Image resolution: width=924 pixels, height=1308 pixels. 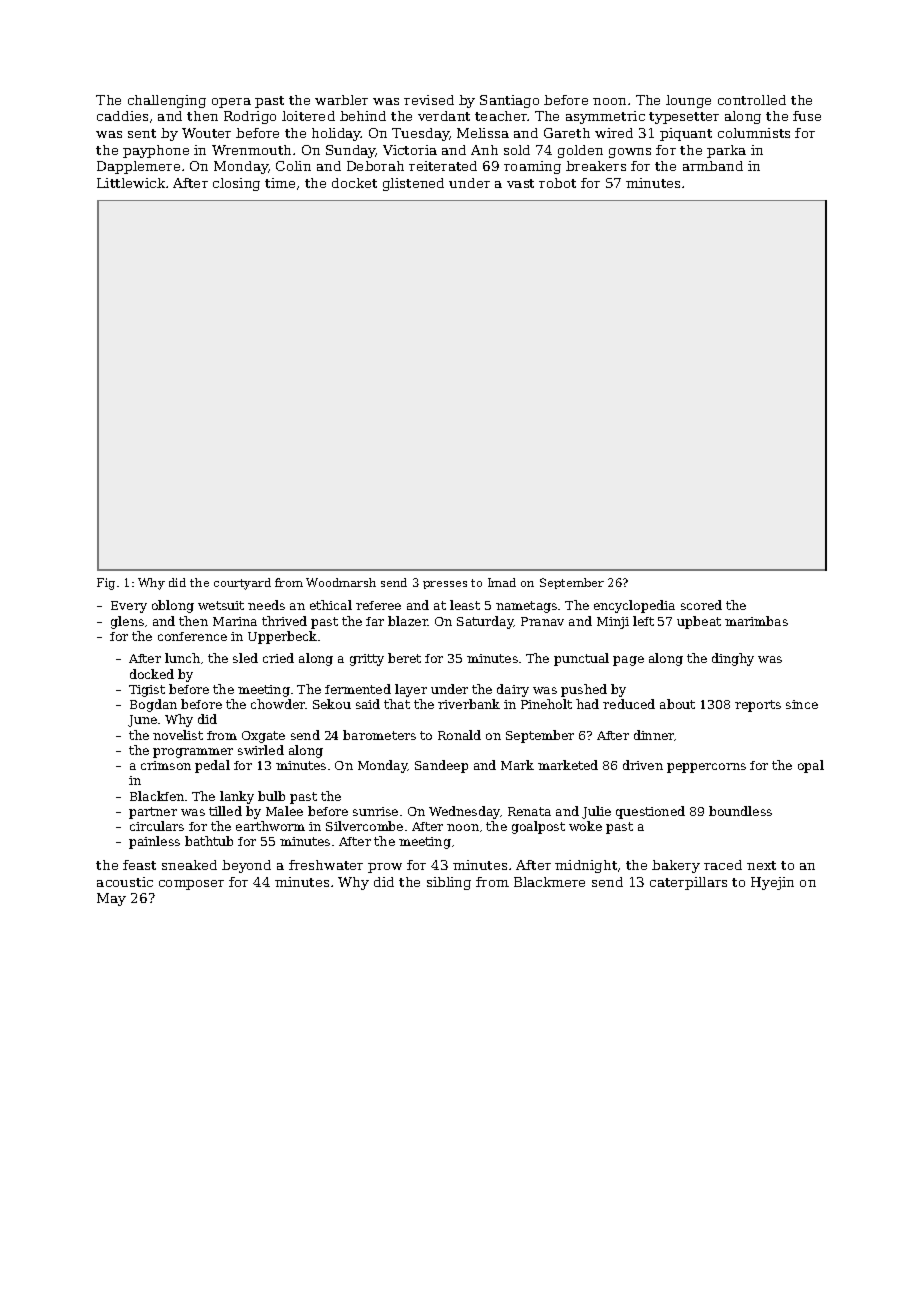 I want to click on lounge, so click(x=688, y=101).
